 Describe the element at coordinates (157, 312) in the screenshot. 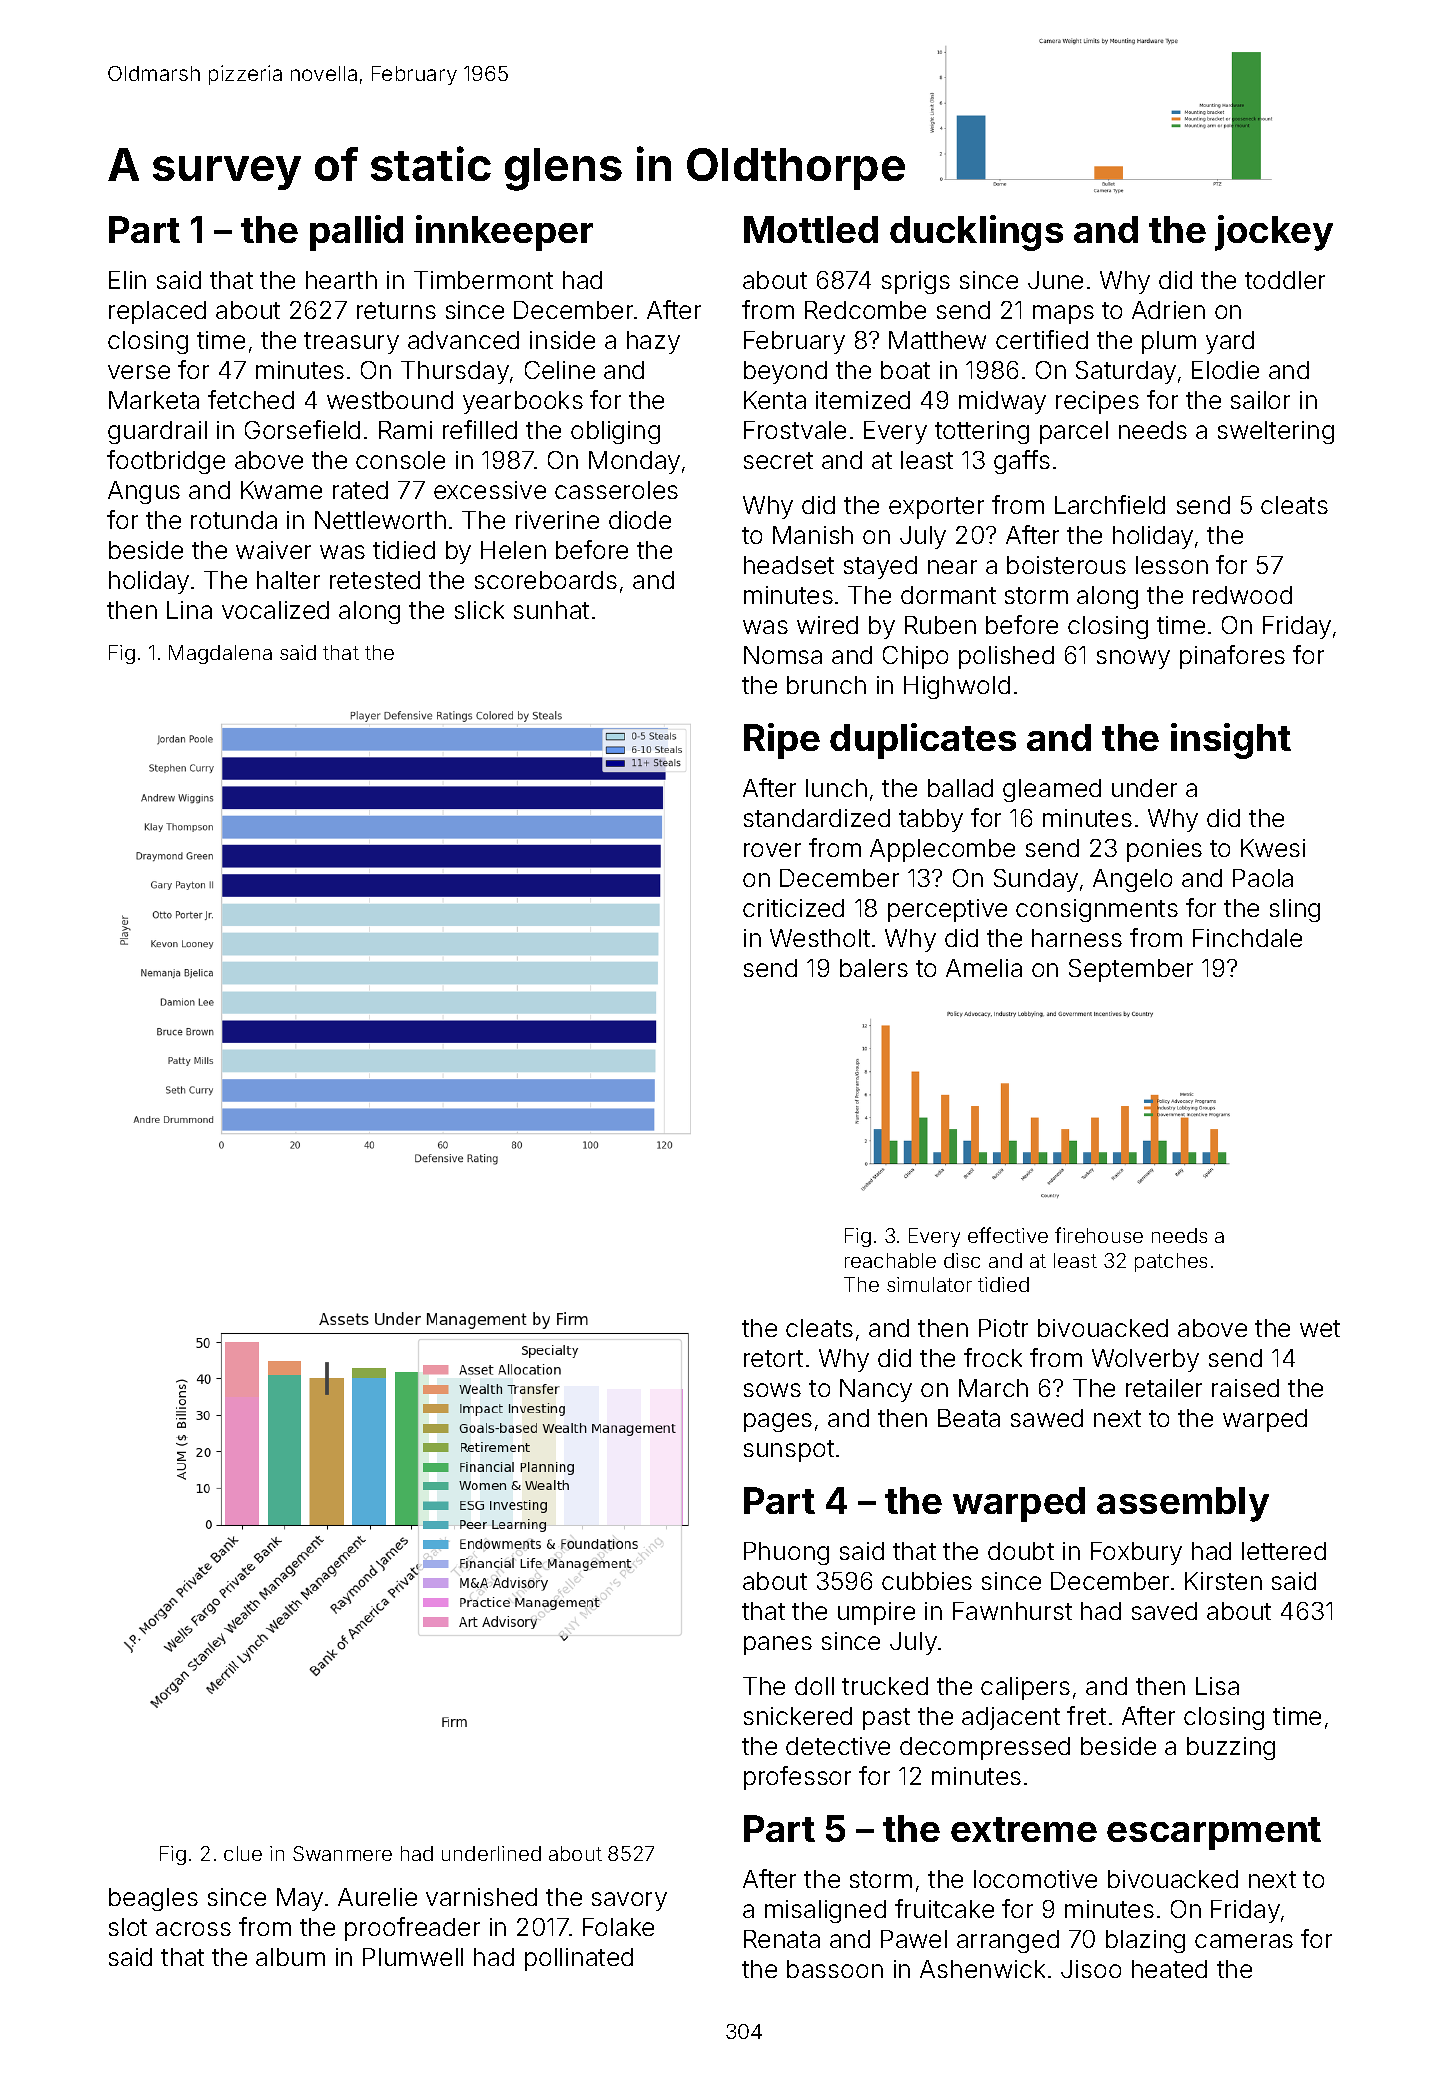

I see `replaced` at that location.
